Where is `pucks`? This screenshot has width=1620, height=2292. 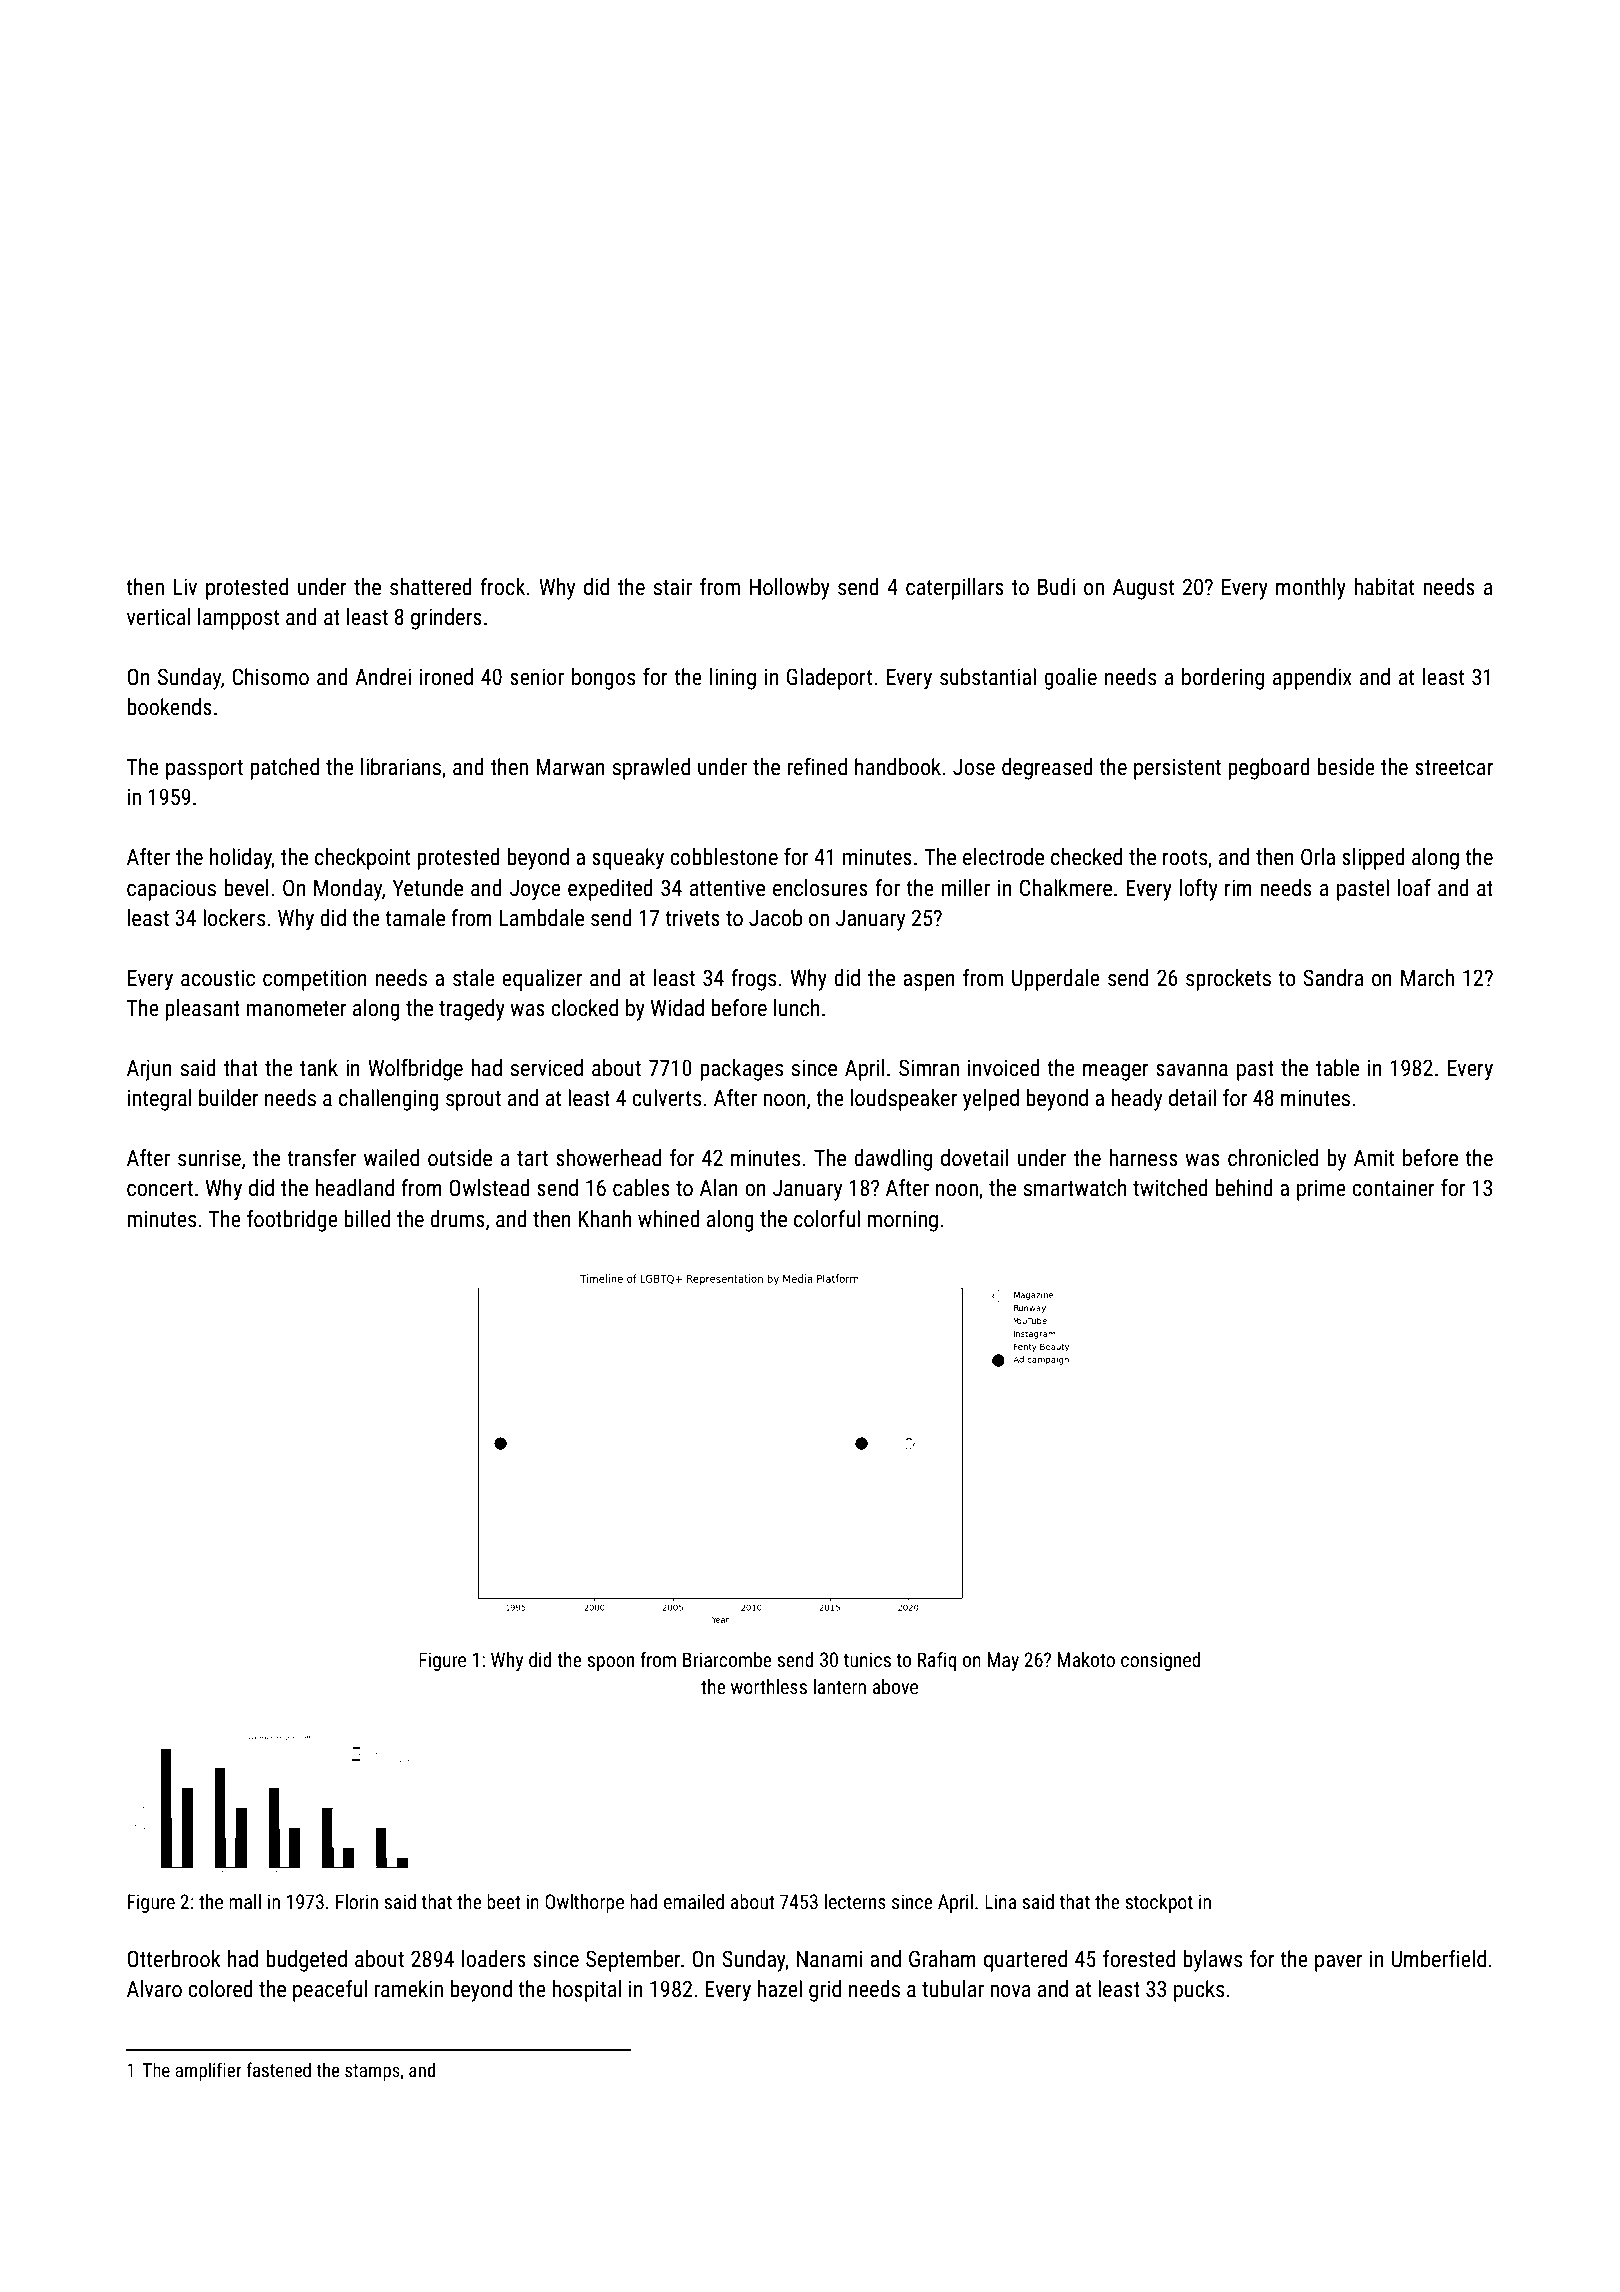
pucks is located at coordinates (1199, 1991).
